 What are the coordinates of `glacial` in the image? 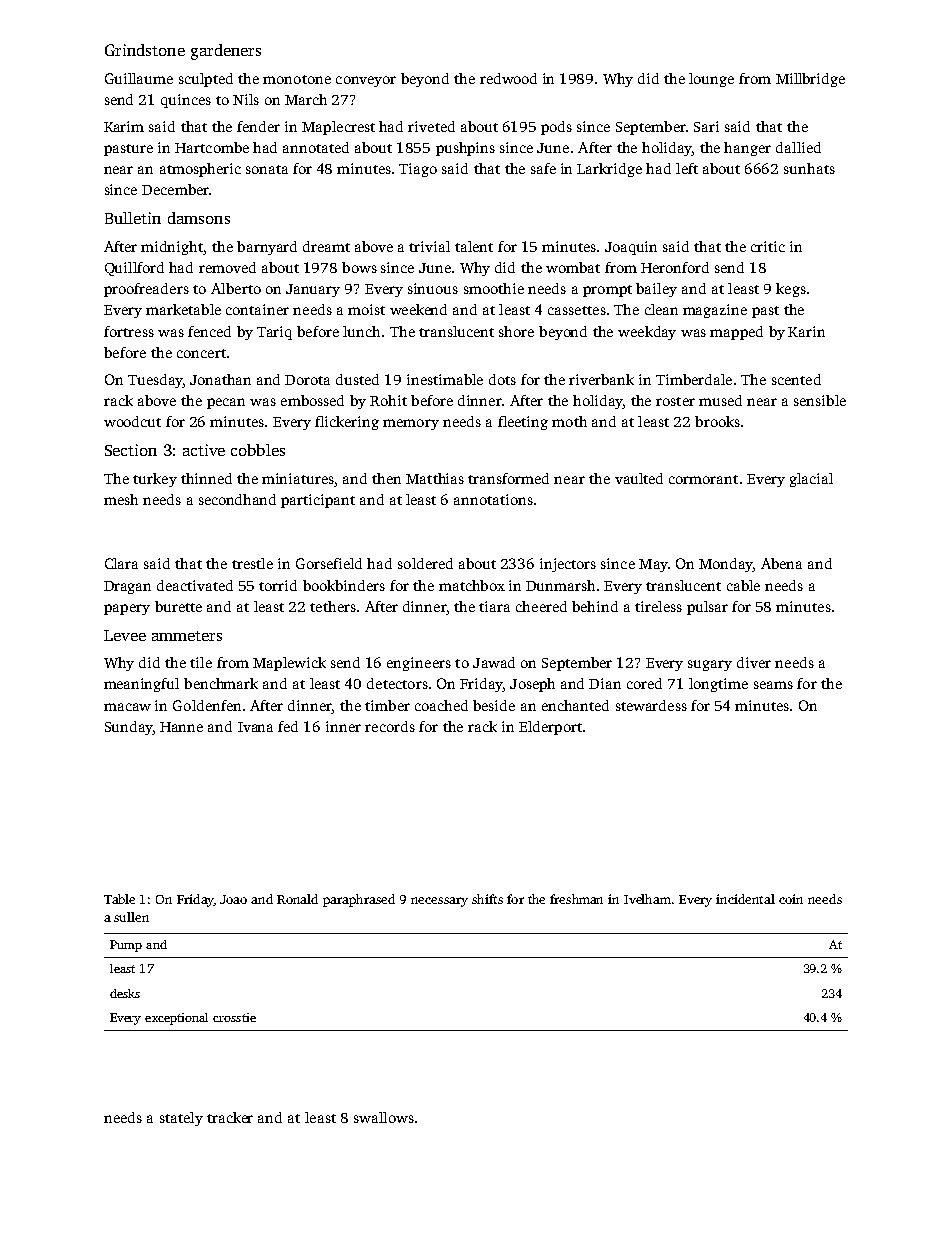 It's located at (811, 480).
